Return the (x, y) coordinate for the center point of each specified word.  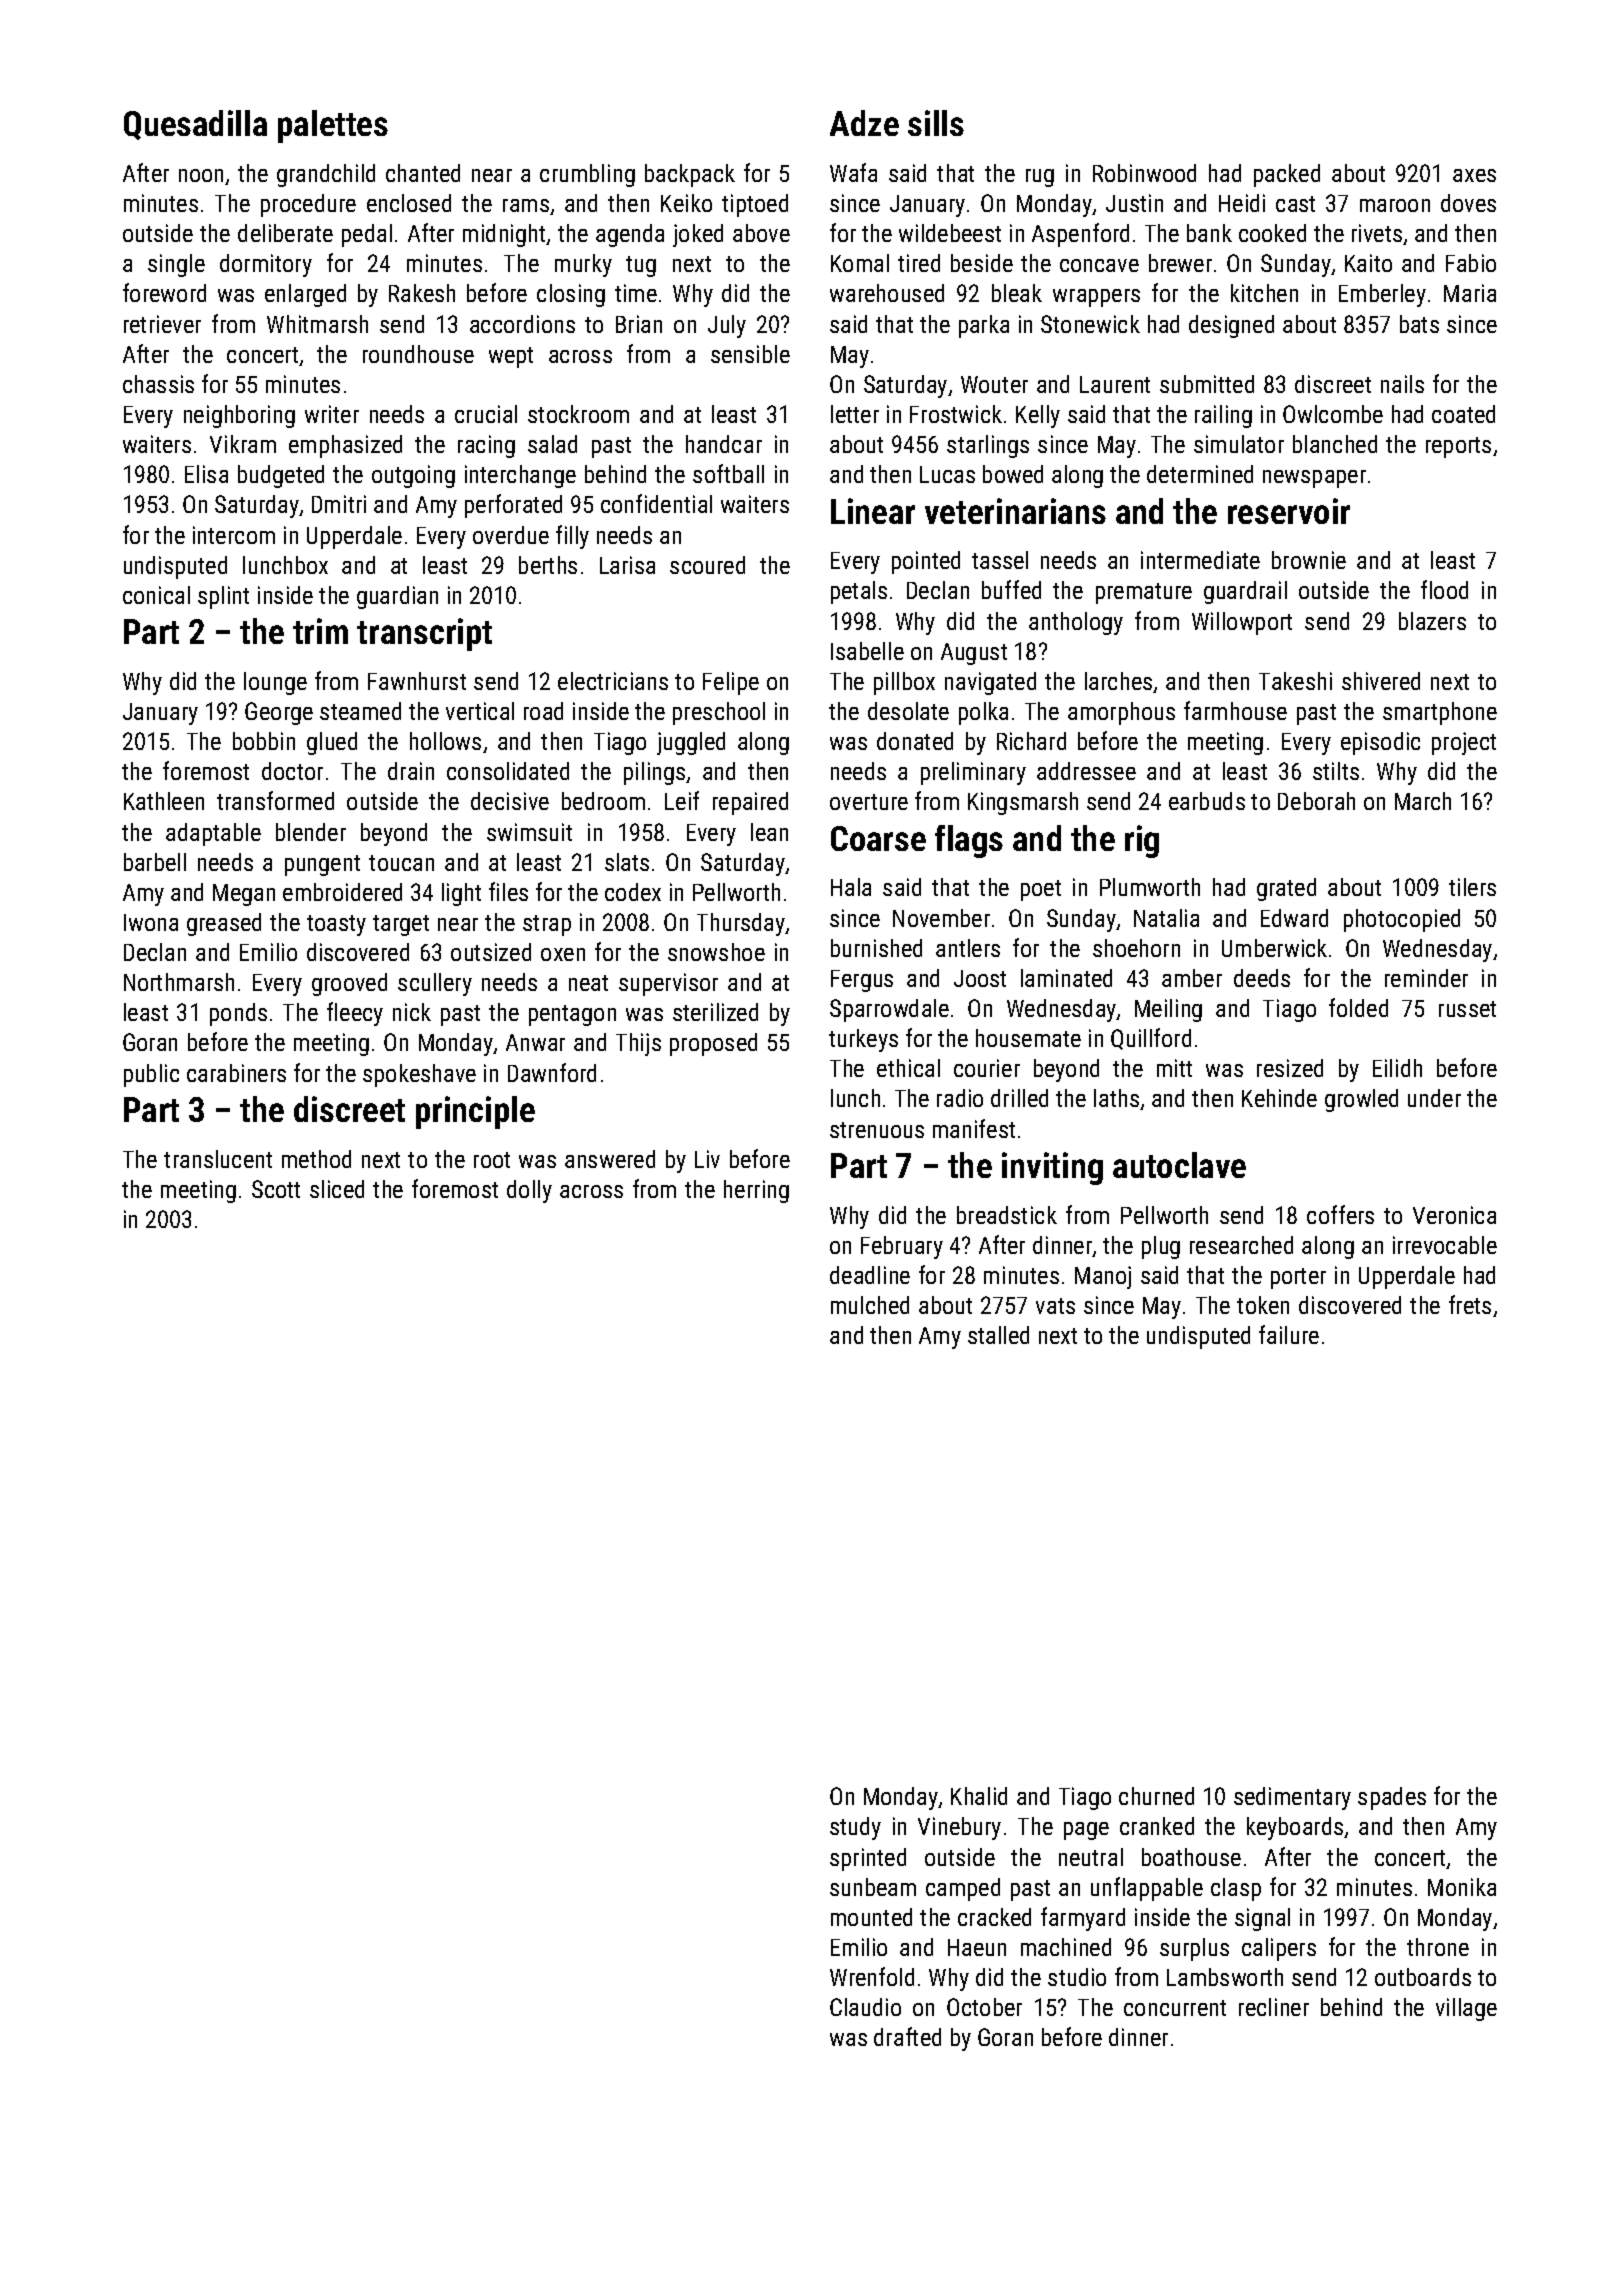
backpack (690, 175)
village (1466, 2009)
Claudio (865, 2007)
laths (1116, 1098)
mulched (870, 1305)
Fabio (1471, 263)
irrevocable (1445, 1245)
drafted (907, 2036)
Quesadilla (195, 125)
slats (627, 862)
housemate (1028, 1038)
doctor (292, 771)
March (1423, 801)
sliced (337, 1189)
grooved (349, 984)
